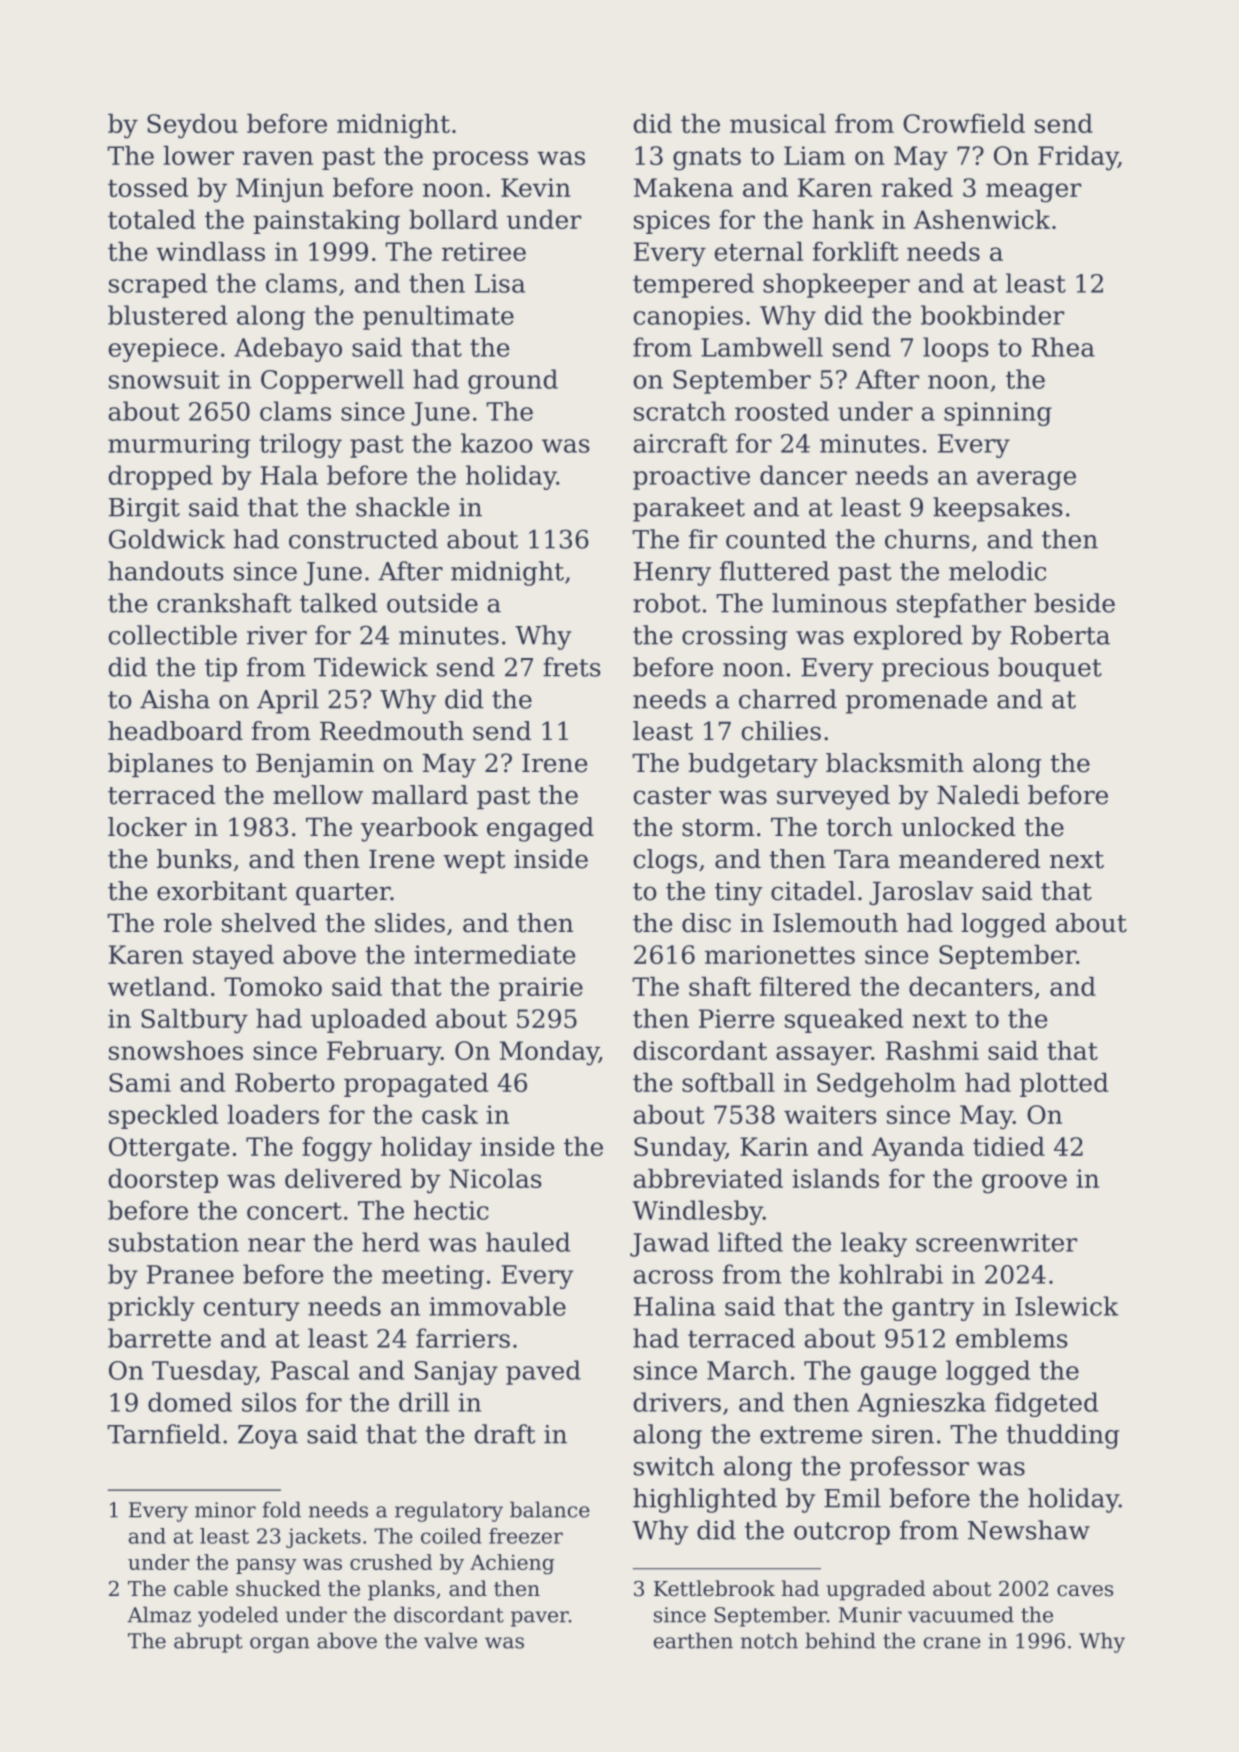 This screenshot has height=1752, width=1239. What do you see at coordinates (192, 126) in the screenshot?
I see `Seydou` at bounding box center [192, 126].
